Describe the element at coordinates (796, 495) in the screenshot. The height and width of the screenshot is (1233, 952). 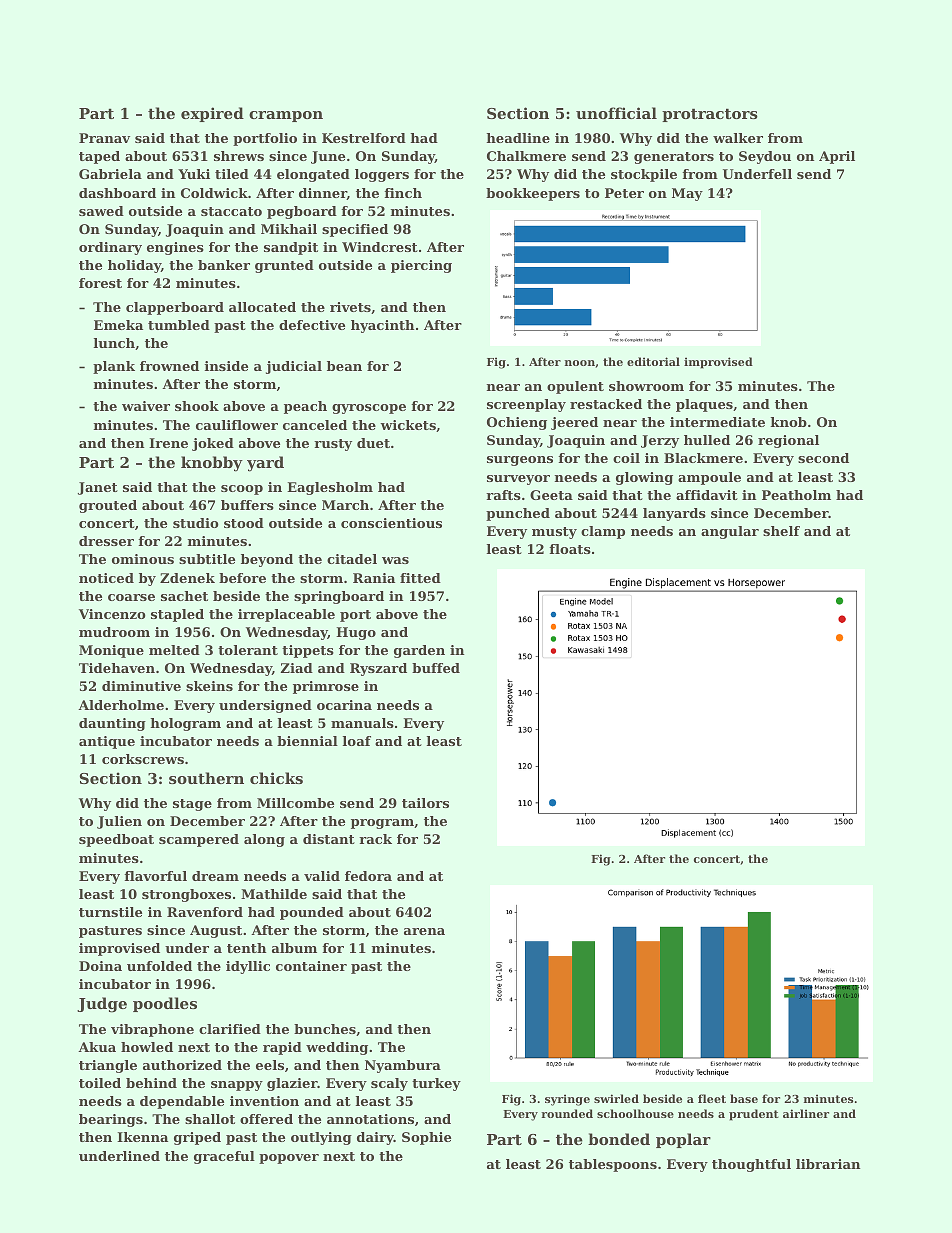
I see `Peatholm` at that location.
